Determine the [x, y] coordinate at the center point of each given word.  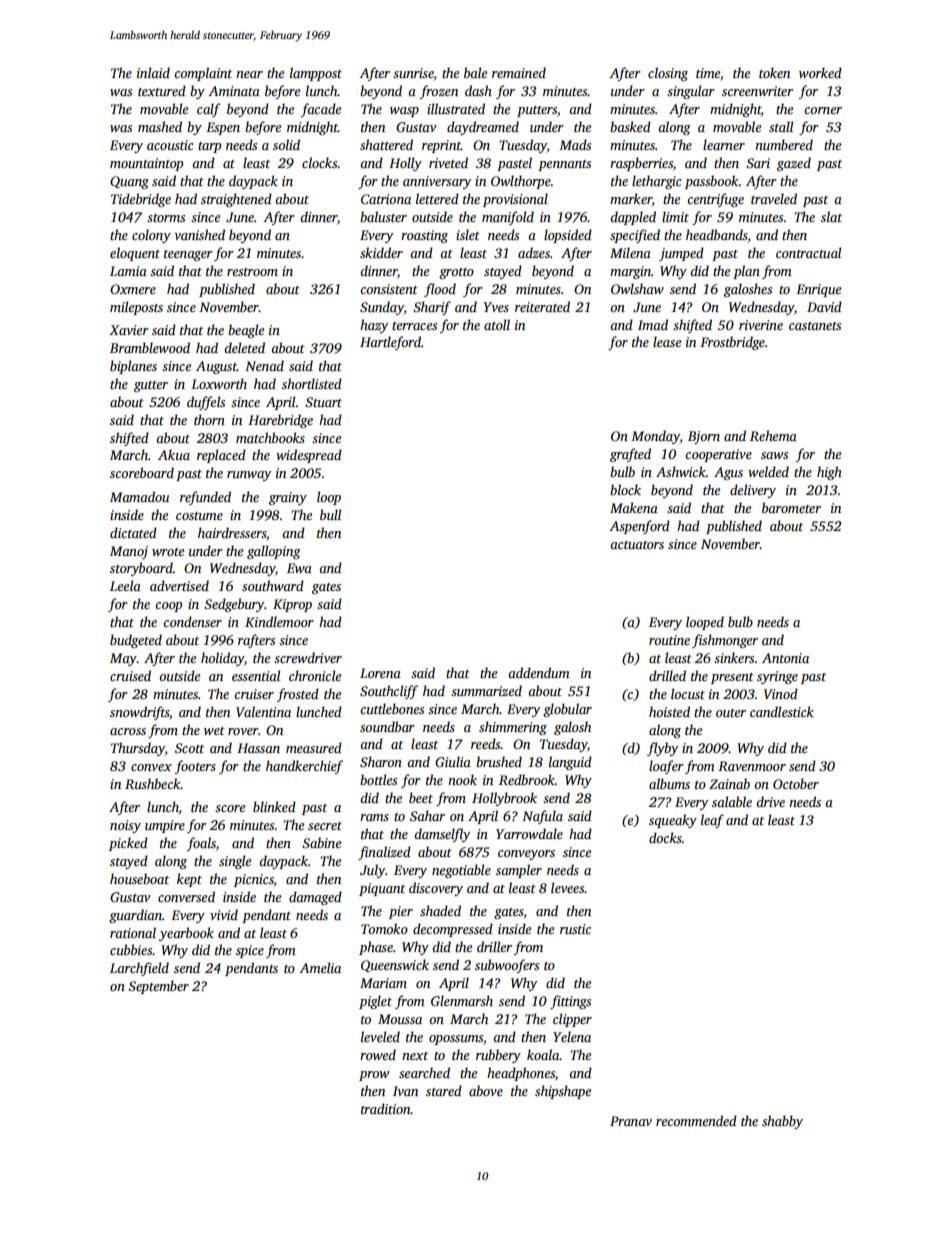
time [708, 73]
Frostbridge [732, 343]
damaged [315, 898]
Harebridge [280, 421]
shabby [782, 1122]
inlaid [153, 72]
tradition [386, 1108]
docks [665, 837]
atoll [497, 324]
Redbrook [527, 779]
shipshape [563, 1092]
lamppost [316, 74]
